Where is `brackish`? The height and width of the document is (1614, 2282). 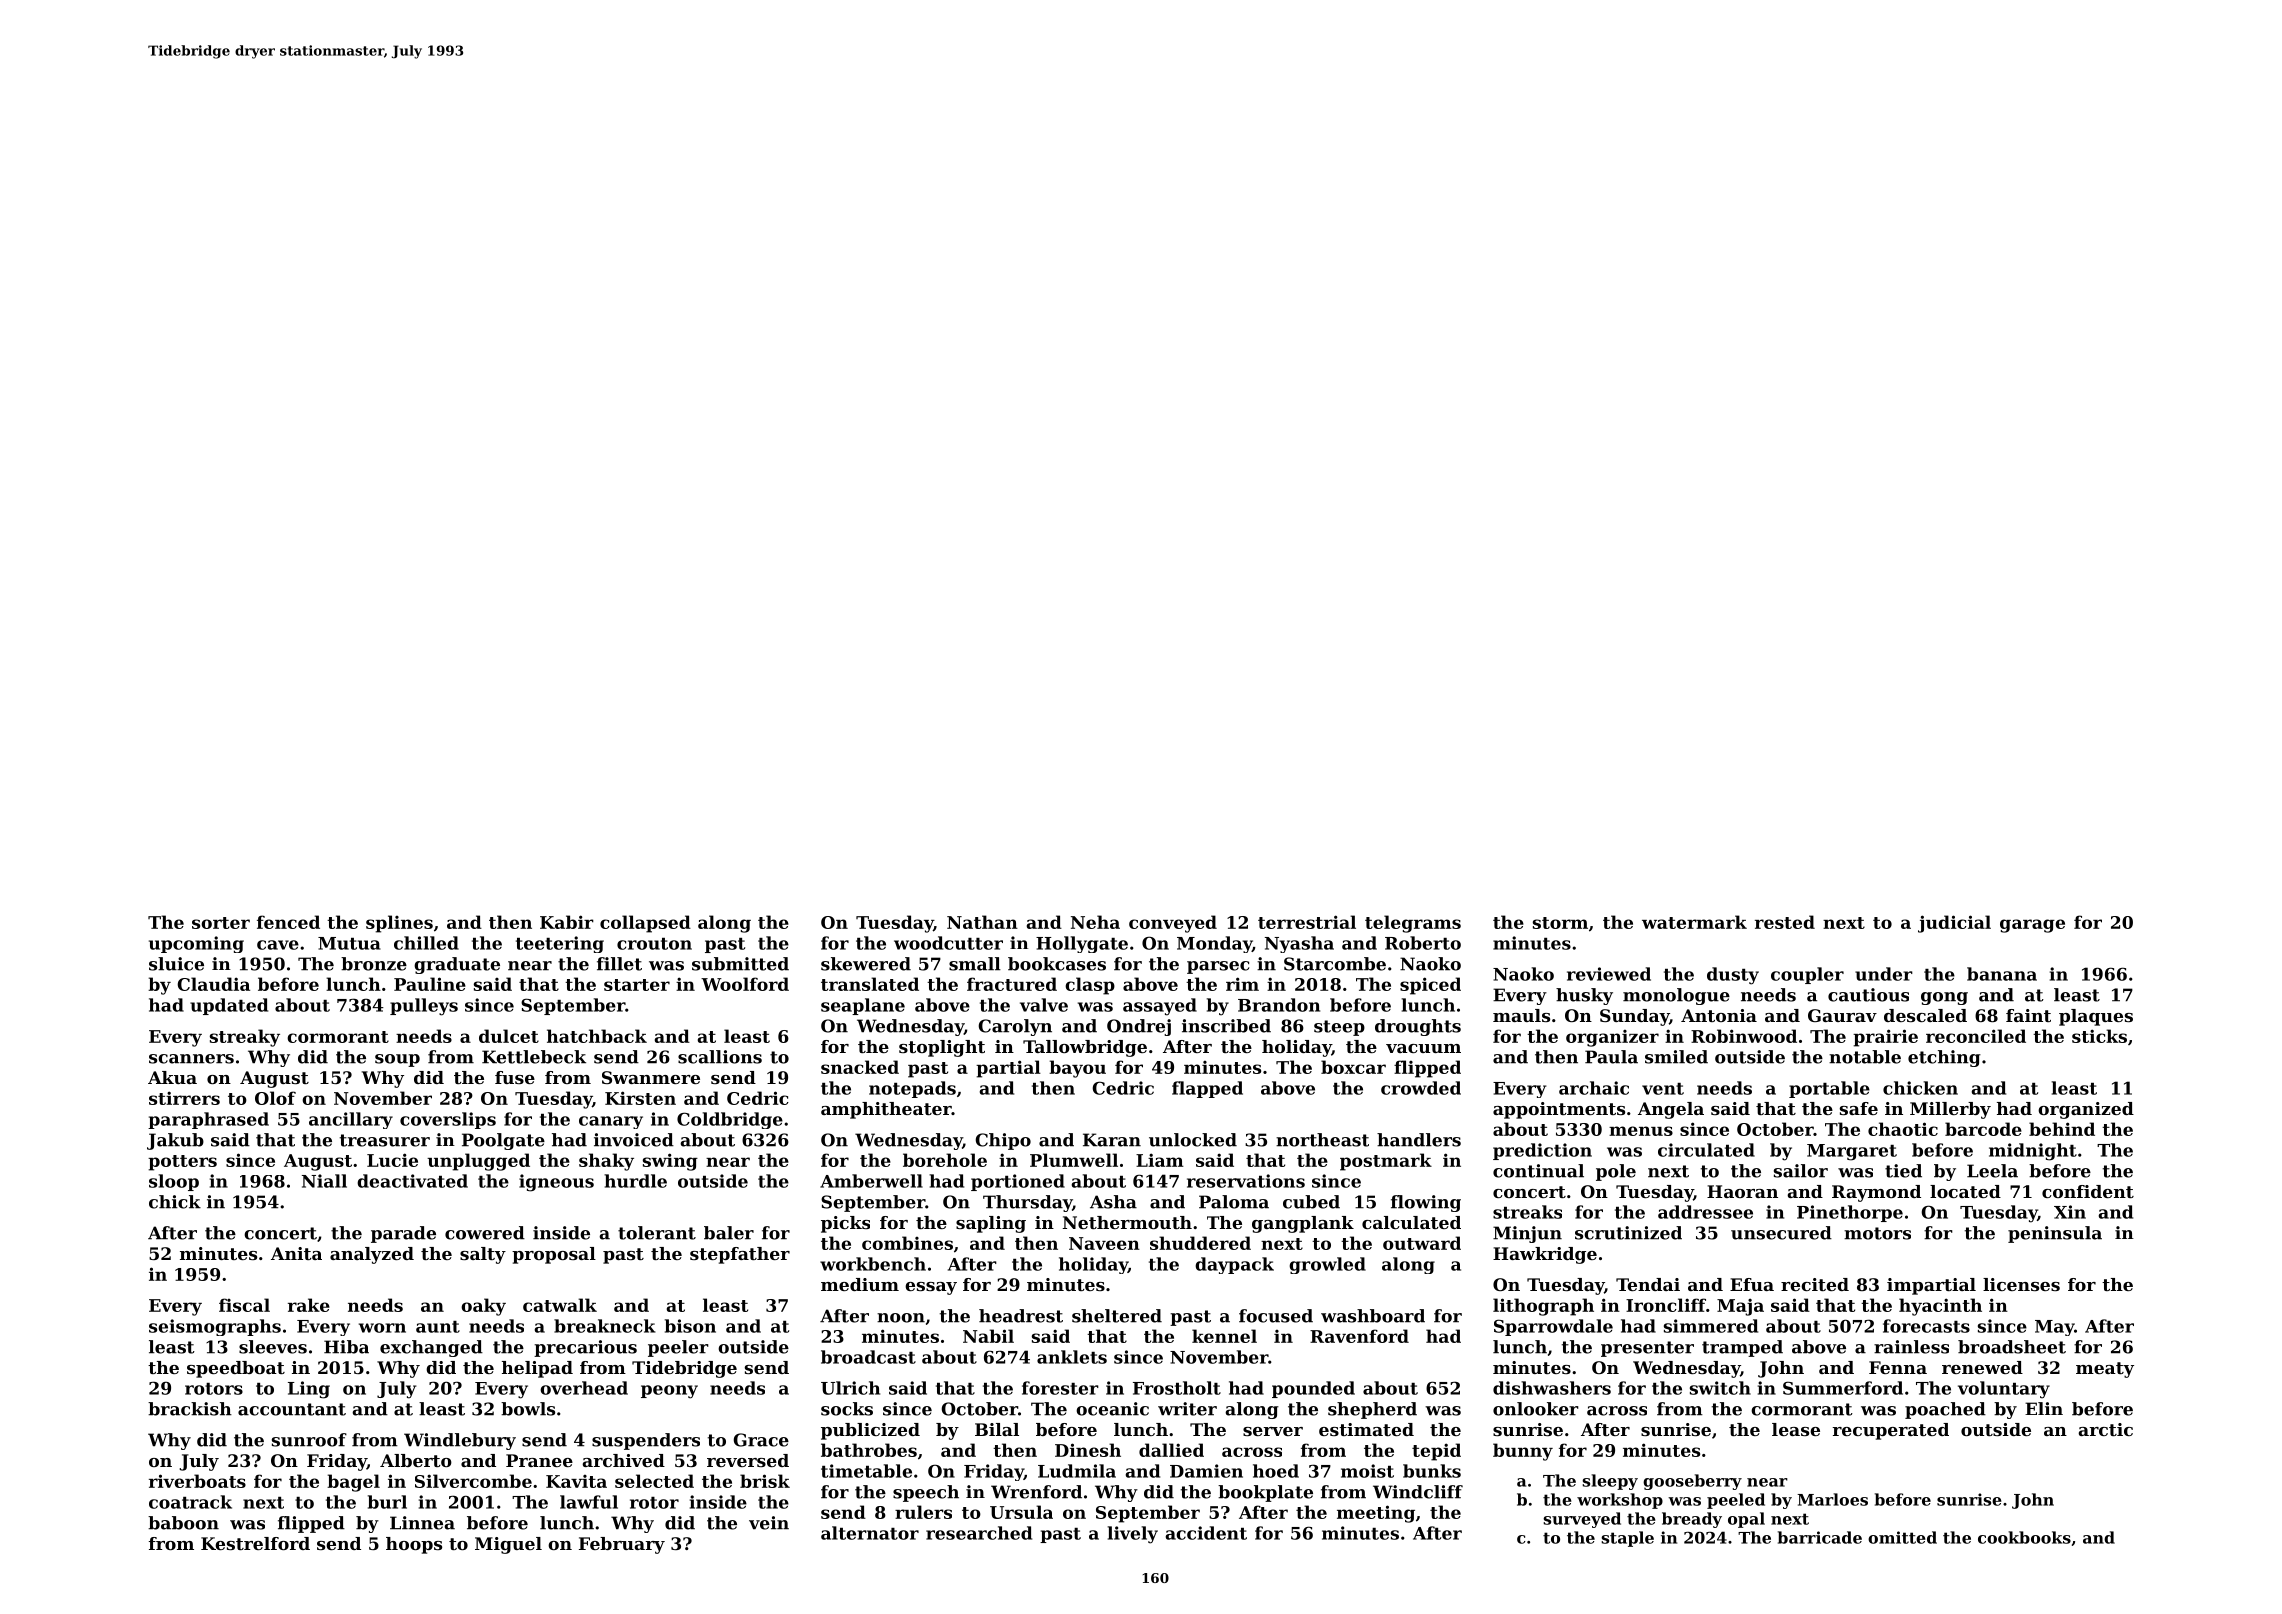 brackish is located at coordinates (190, 1409).
